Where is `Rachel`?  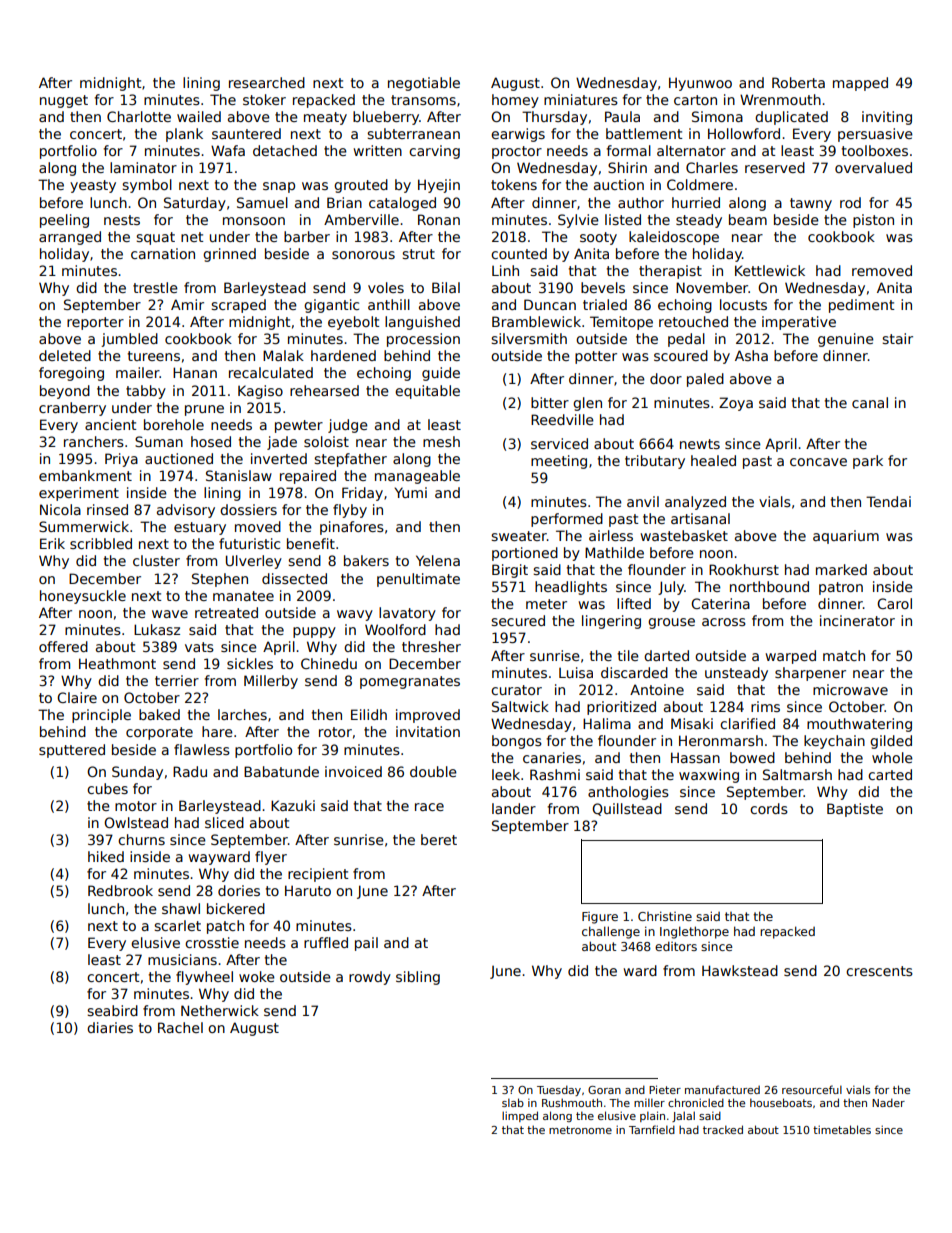
Rachel is located at coordinates (180, 1027).
